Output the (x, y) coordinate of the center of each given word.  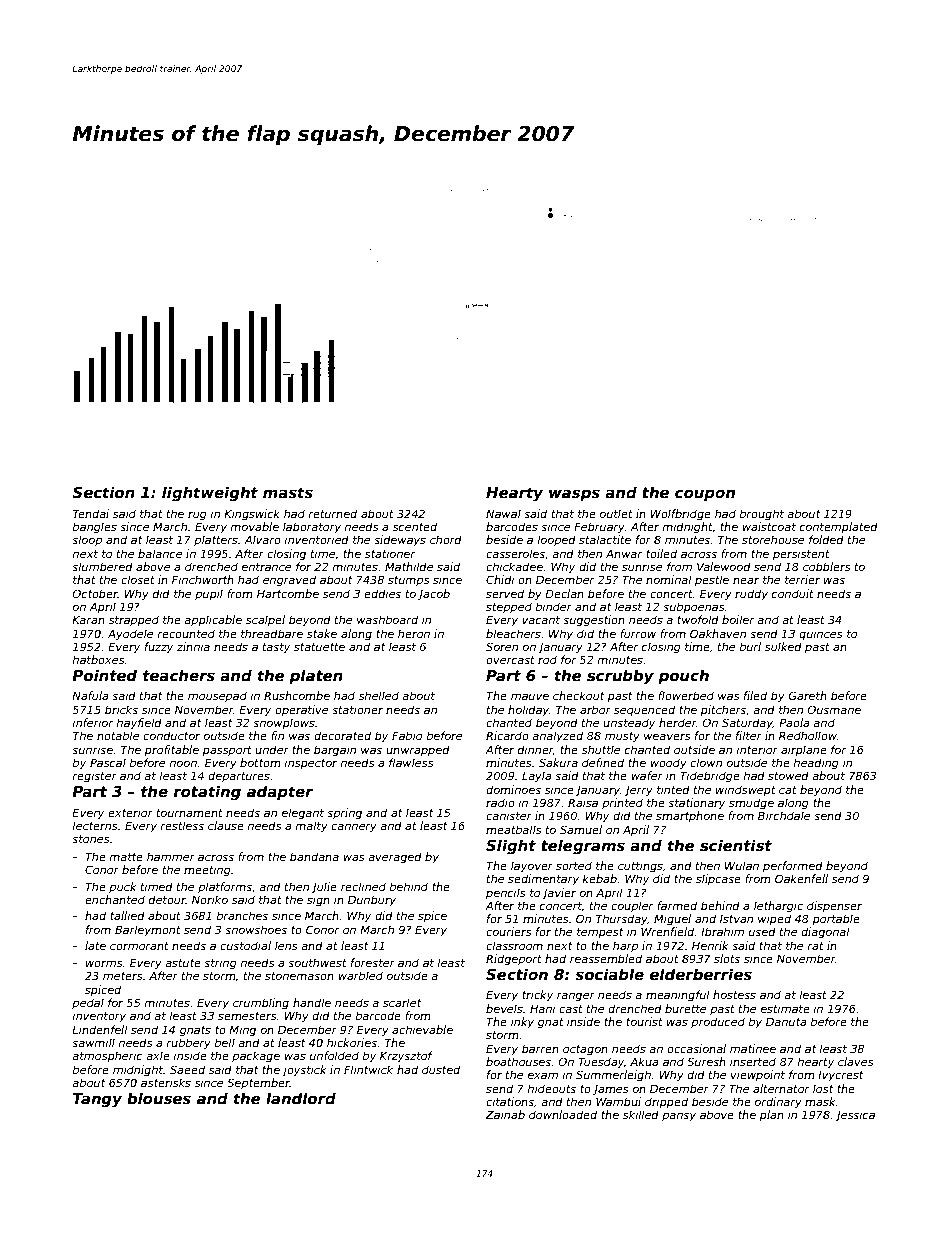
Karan (88, 619)
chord (446, 539)
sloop (87, 540)
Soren (502, 646)
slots (727, 958)
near (746, 580)
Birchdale (784, 815)
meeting (207, 871)
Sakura (558, 762)
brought (761, 515)
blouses (159, 1098)
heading (816, 764)
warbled (360, 975)
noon (183, 763)
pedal (88, 1003)
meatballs (514, 829)
